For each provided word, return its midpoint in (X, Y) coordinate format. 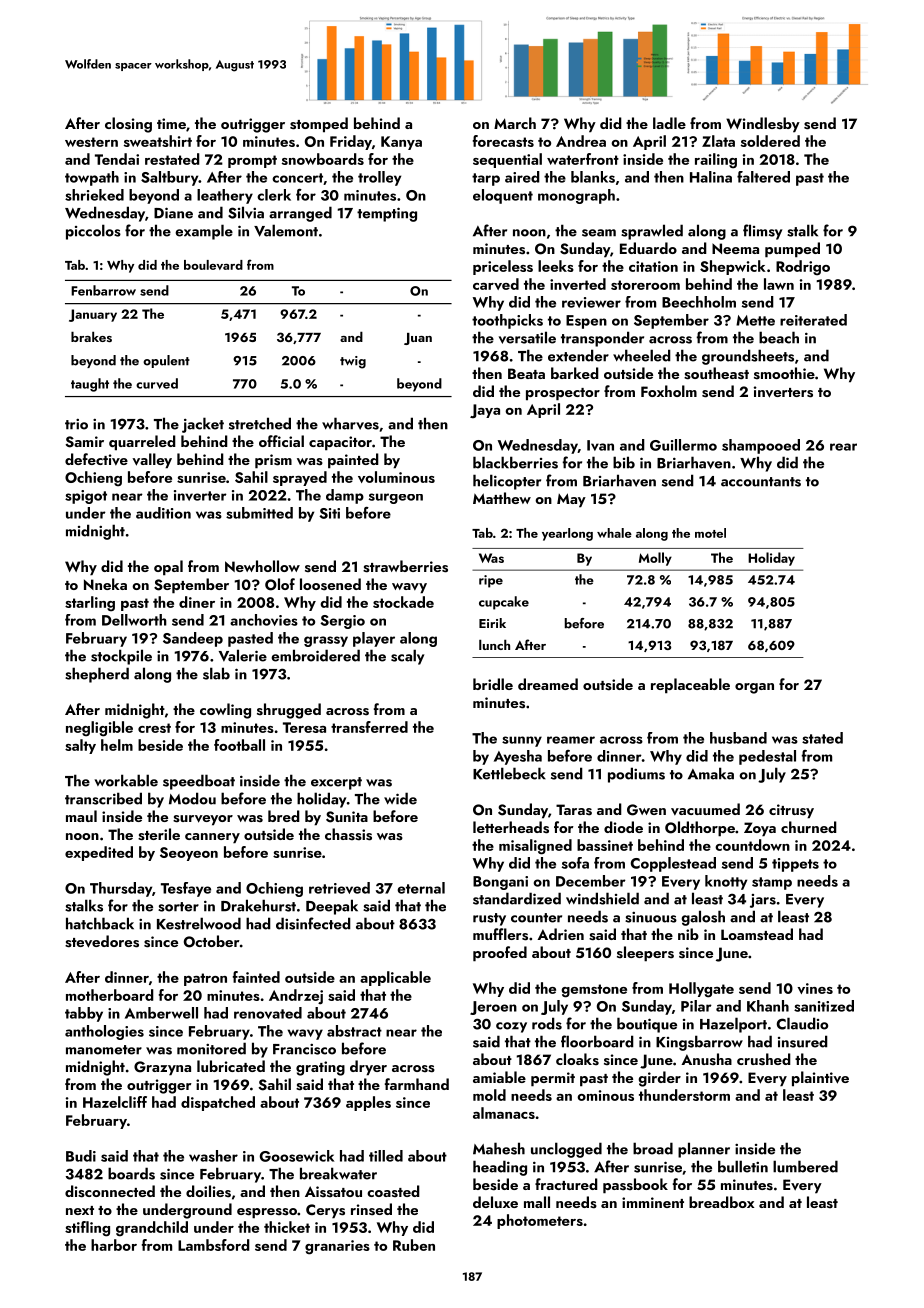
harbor (114, 1245)
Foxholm (669, 391)
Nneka (105, 584)
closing (128, 125)
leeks (556, 266)
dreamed (548, 684)
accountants (761, 482)
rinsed (371, 1209)
